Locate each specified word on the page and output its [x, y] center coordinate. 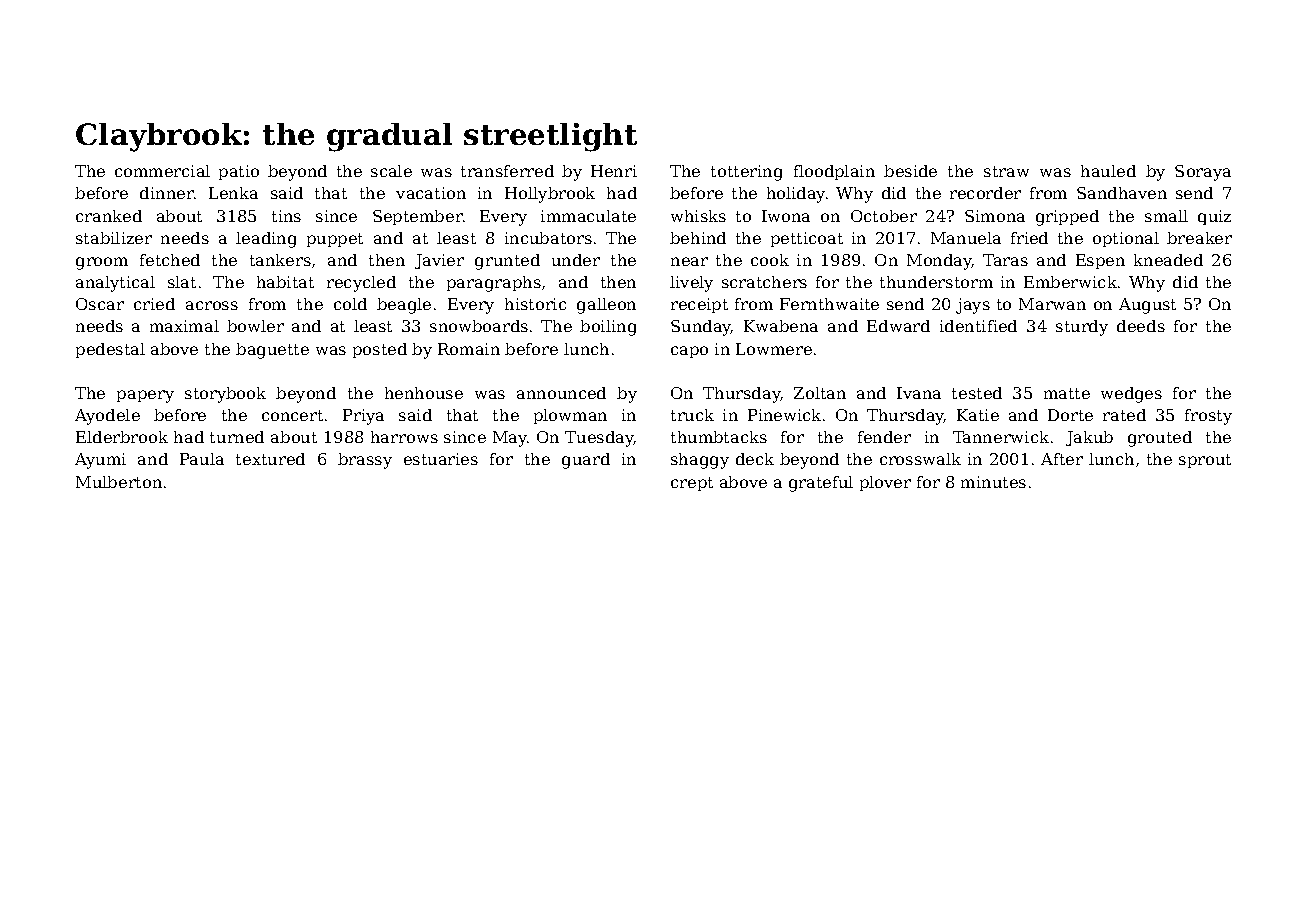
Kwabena [781, 326]
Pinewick [784, 415]
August [1147, 306]
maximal [184, 326]
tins [286, 216]
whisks [698, 216]
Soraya [1203, 173]
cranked [109, 216]
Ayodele [107, 417]
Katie [978, 415]
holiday [796, 195]
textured [270, 459]
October [884, 216]
